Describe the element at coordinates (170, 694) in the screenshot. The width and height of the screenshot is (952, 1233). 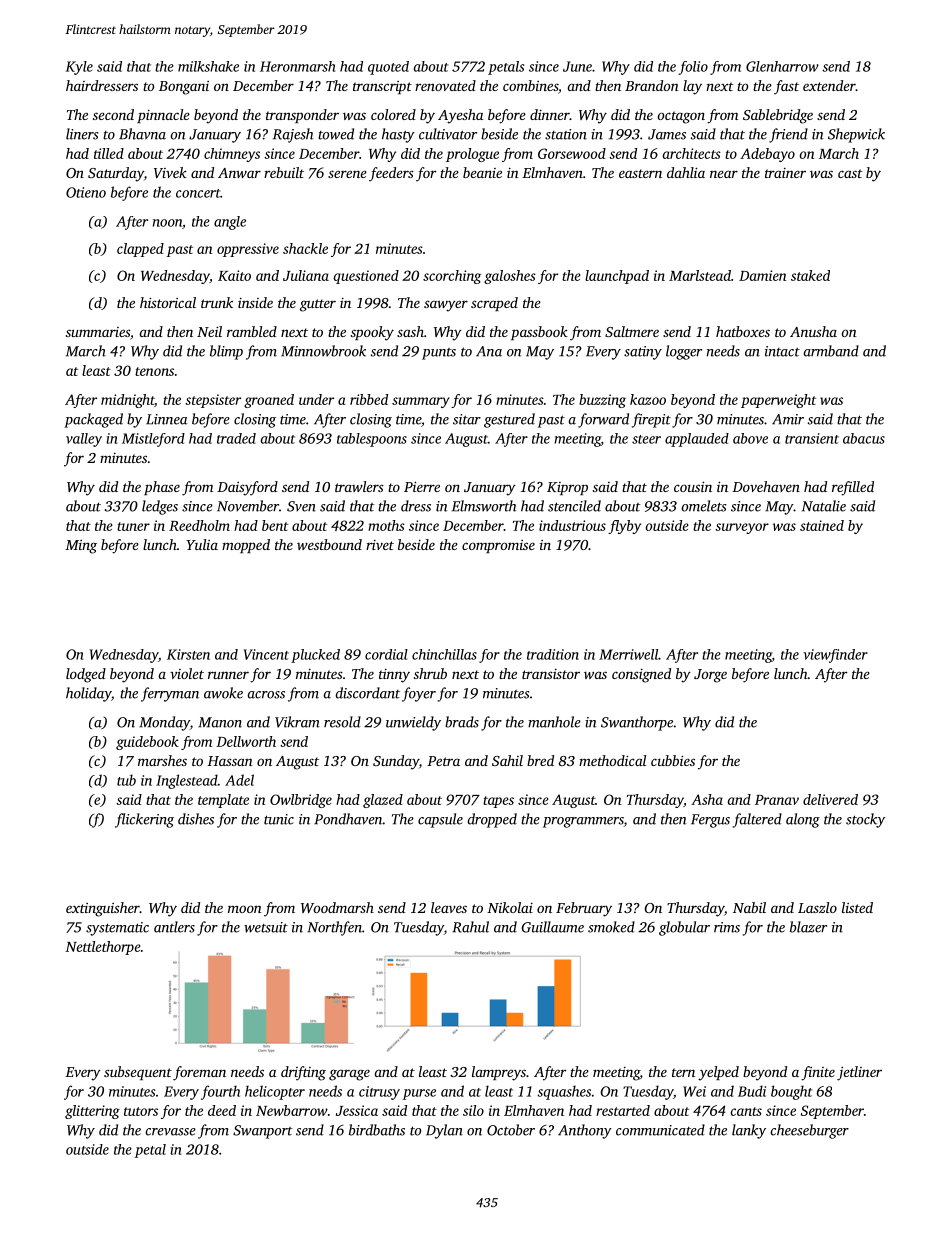
I see `ferryman` at that location.
